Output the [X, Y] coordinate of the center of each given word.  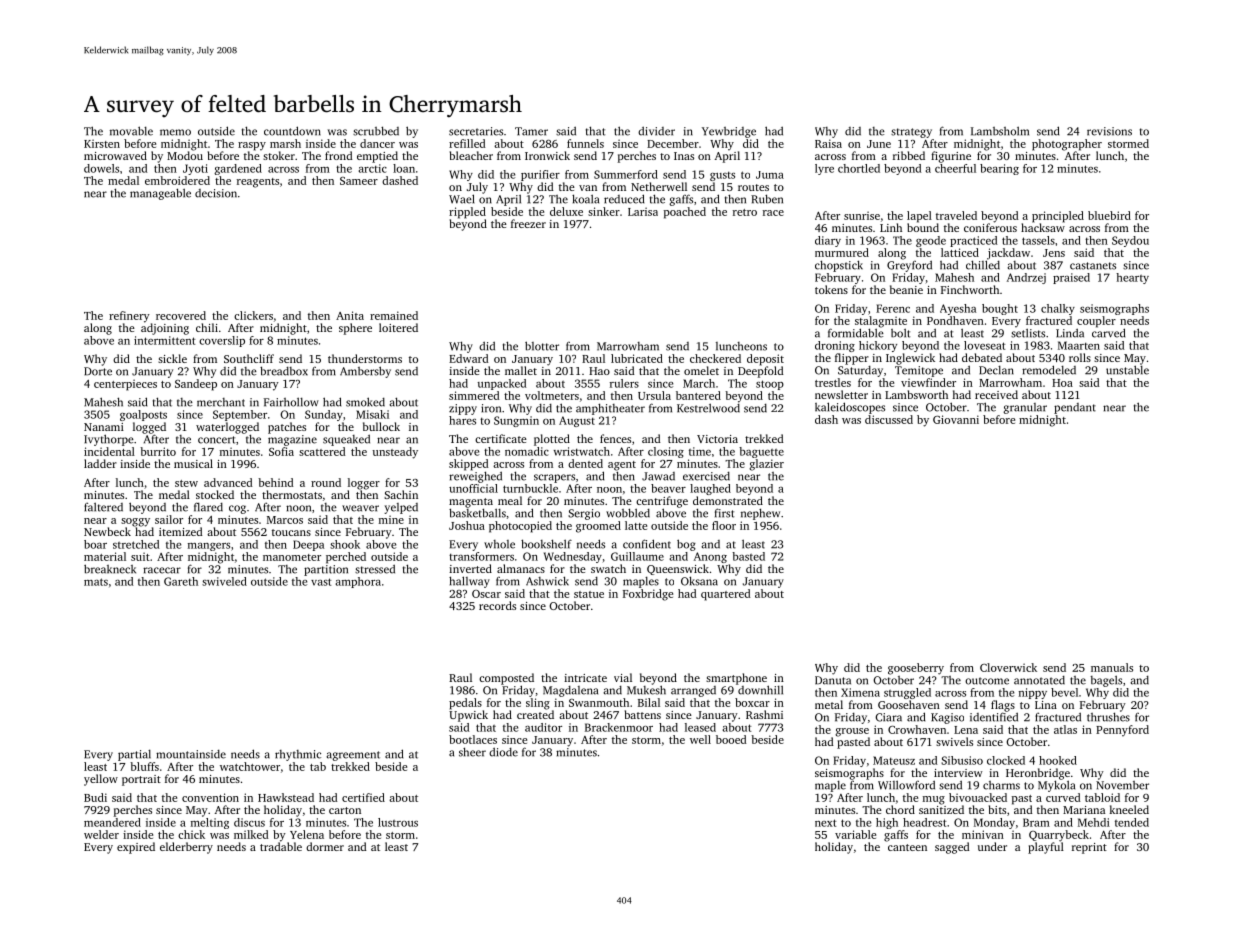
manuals [1112, 667]
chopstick [839, 266]
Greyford [909, 266]
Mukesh [646, 690]
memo [175, 132]
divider [656, 131]
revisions [1109, 131]
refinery [129, 317]
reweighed [475, 477]
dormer [325, 846]
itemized [181, 531]
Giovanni [956, 419]
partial [134, 755]
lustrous [398, 822]
